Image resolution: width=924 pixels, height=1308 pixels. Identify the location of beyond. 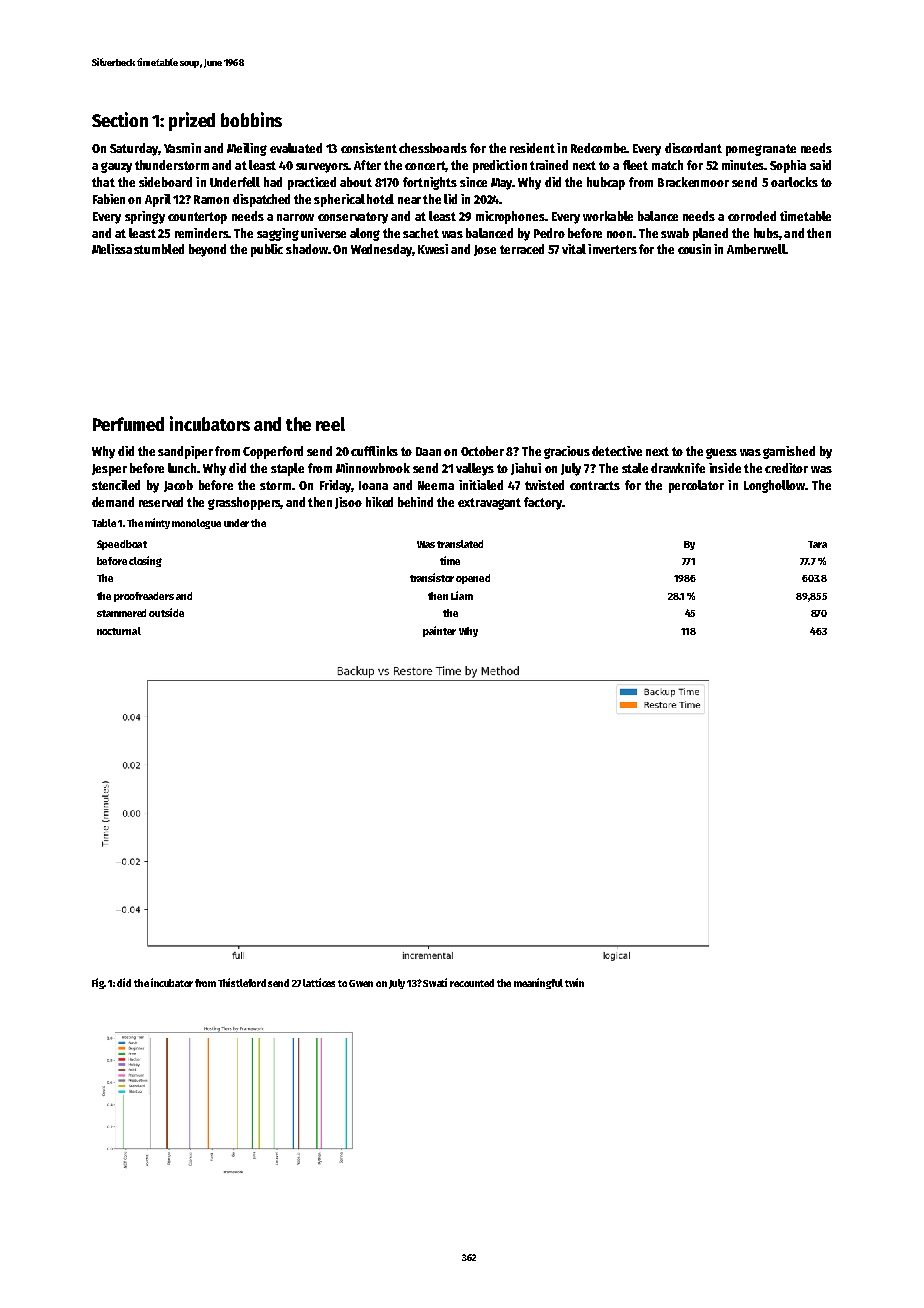
(207, 250).
